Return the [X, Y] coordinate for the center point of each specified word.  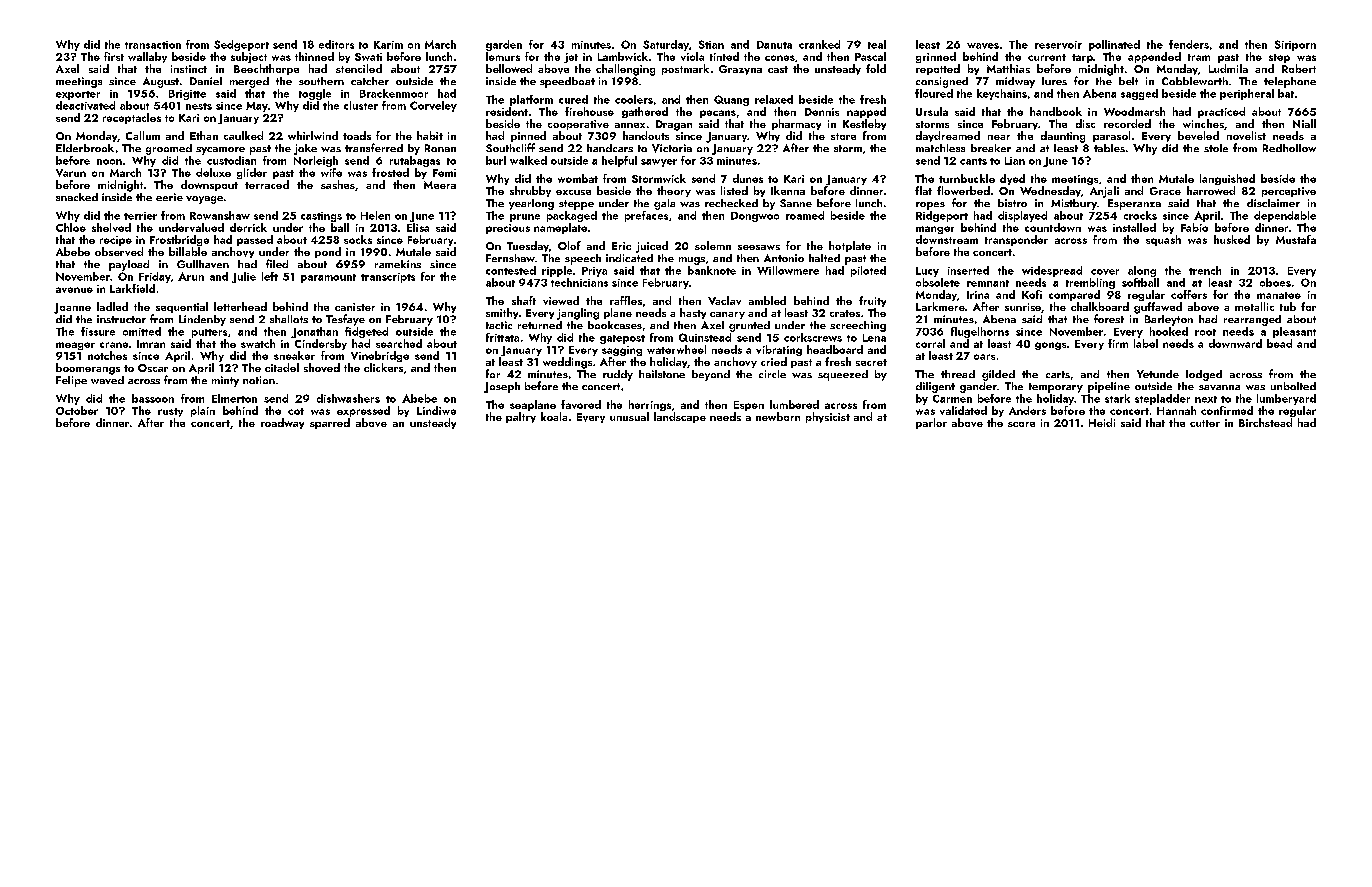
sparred [330, 423]
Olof [569, 245]
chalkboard [1100, 306]
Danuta [774, 45]
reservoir [1058, 45]
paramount [328, 278]
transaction [153, 45]
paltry [521, 417]
